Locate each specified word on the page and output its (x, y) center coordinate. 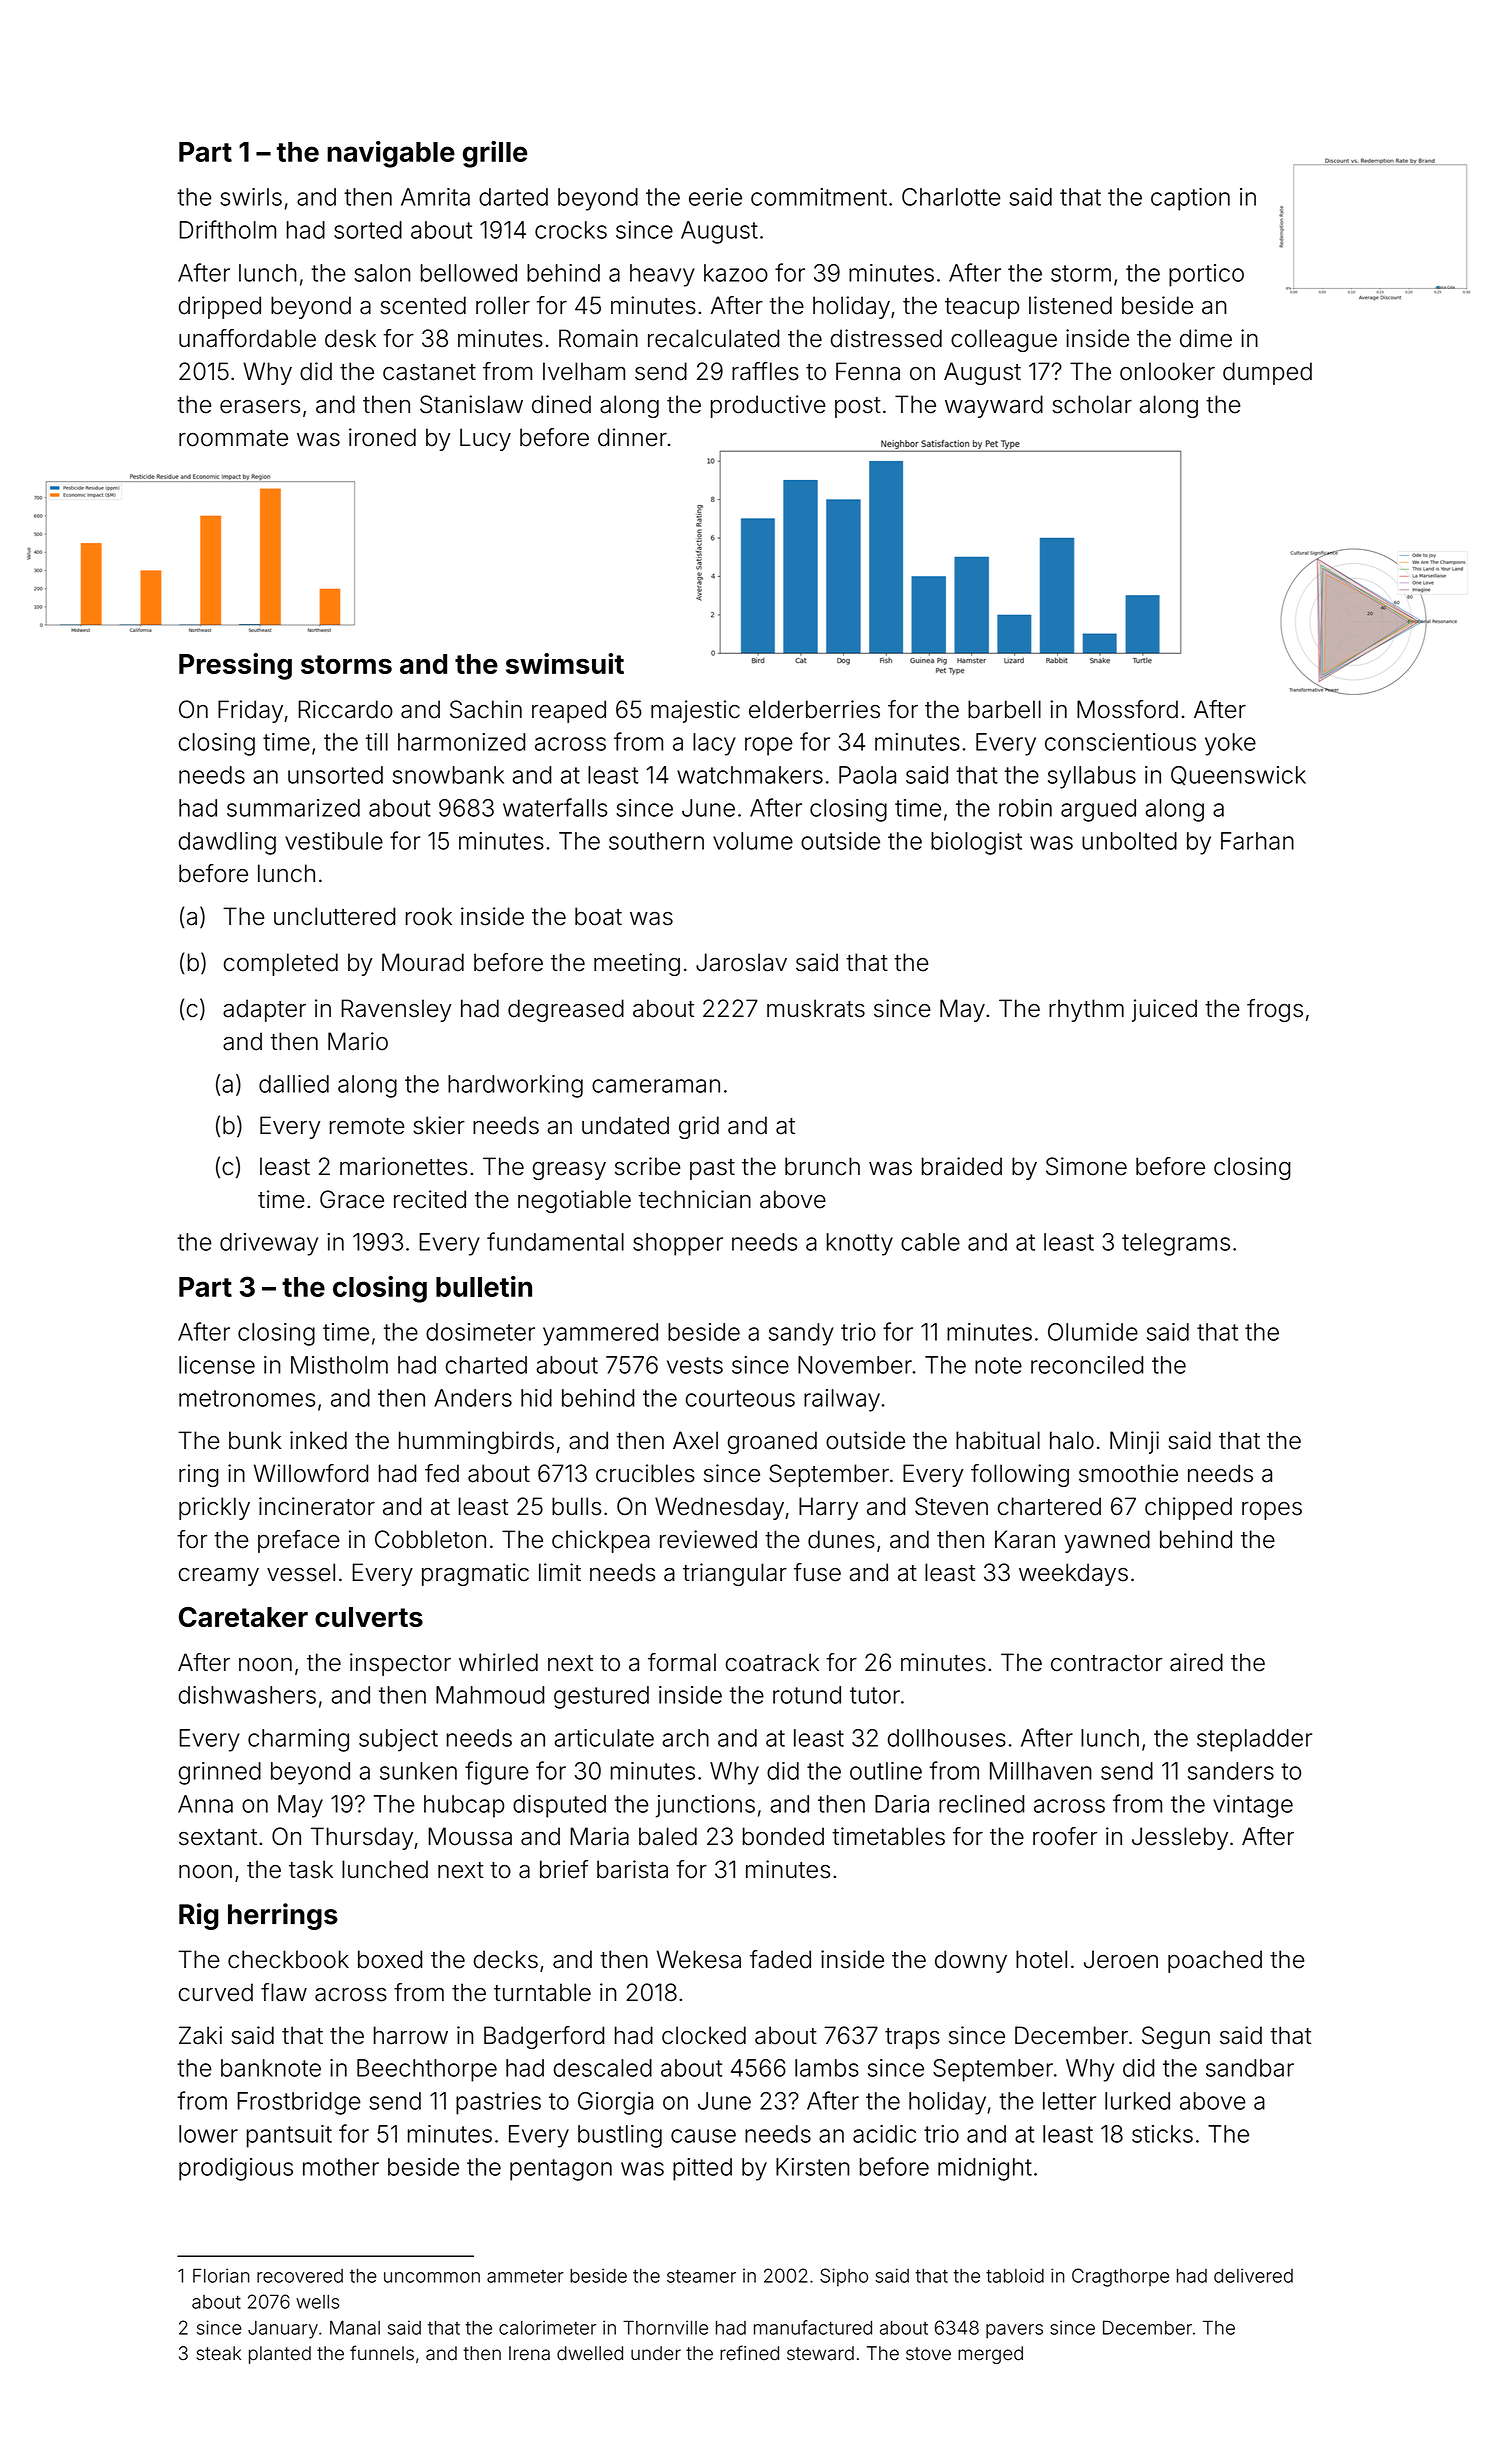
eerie (715, 197)
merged (990, 2355)
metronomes (247, 1398)
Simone (1086, 1166)
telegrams (1176, 1244)
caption (1190, 199)
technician (695, 1199)
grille (495, 154)
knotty (860, 1244)
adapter (264, 1010)
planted (280, 2355)
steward (820, 2353)
